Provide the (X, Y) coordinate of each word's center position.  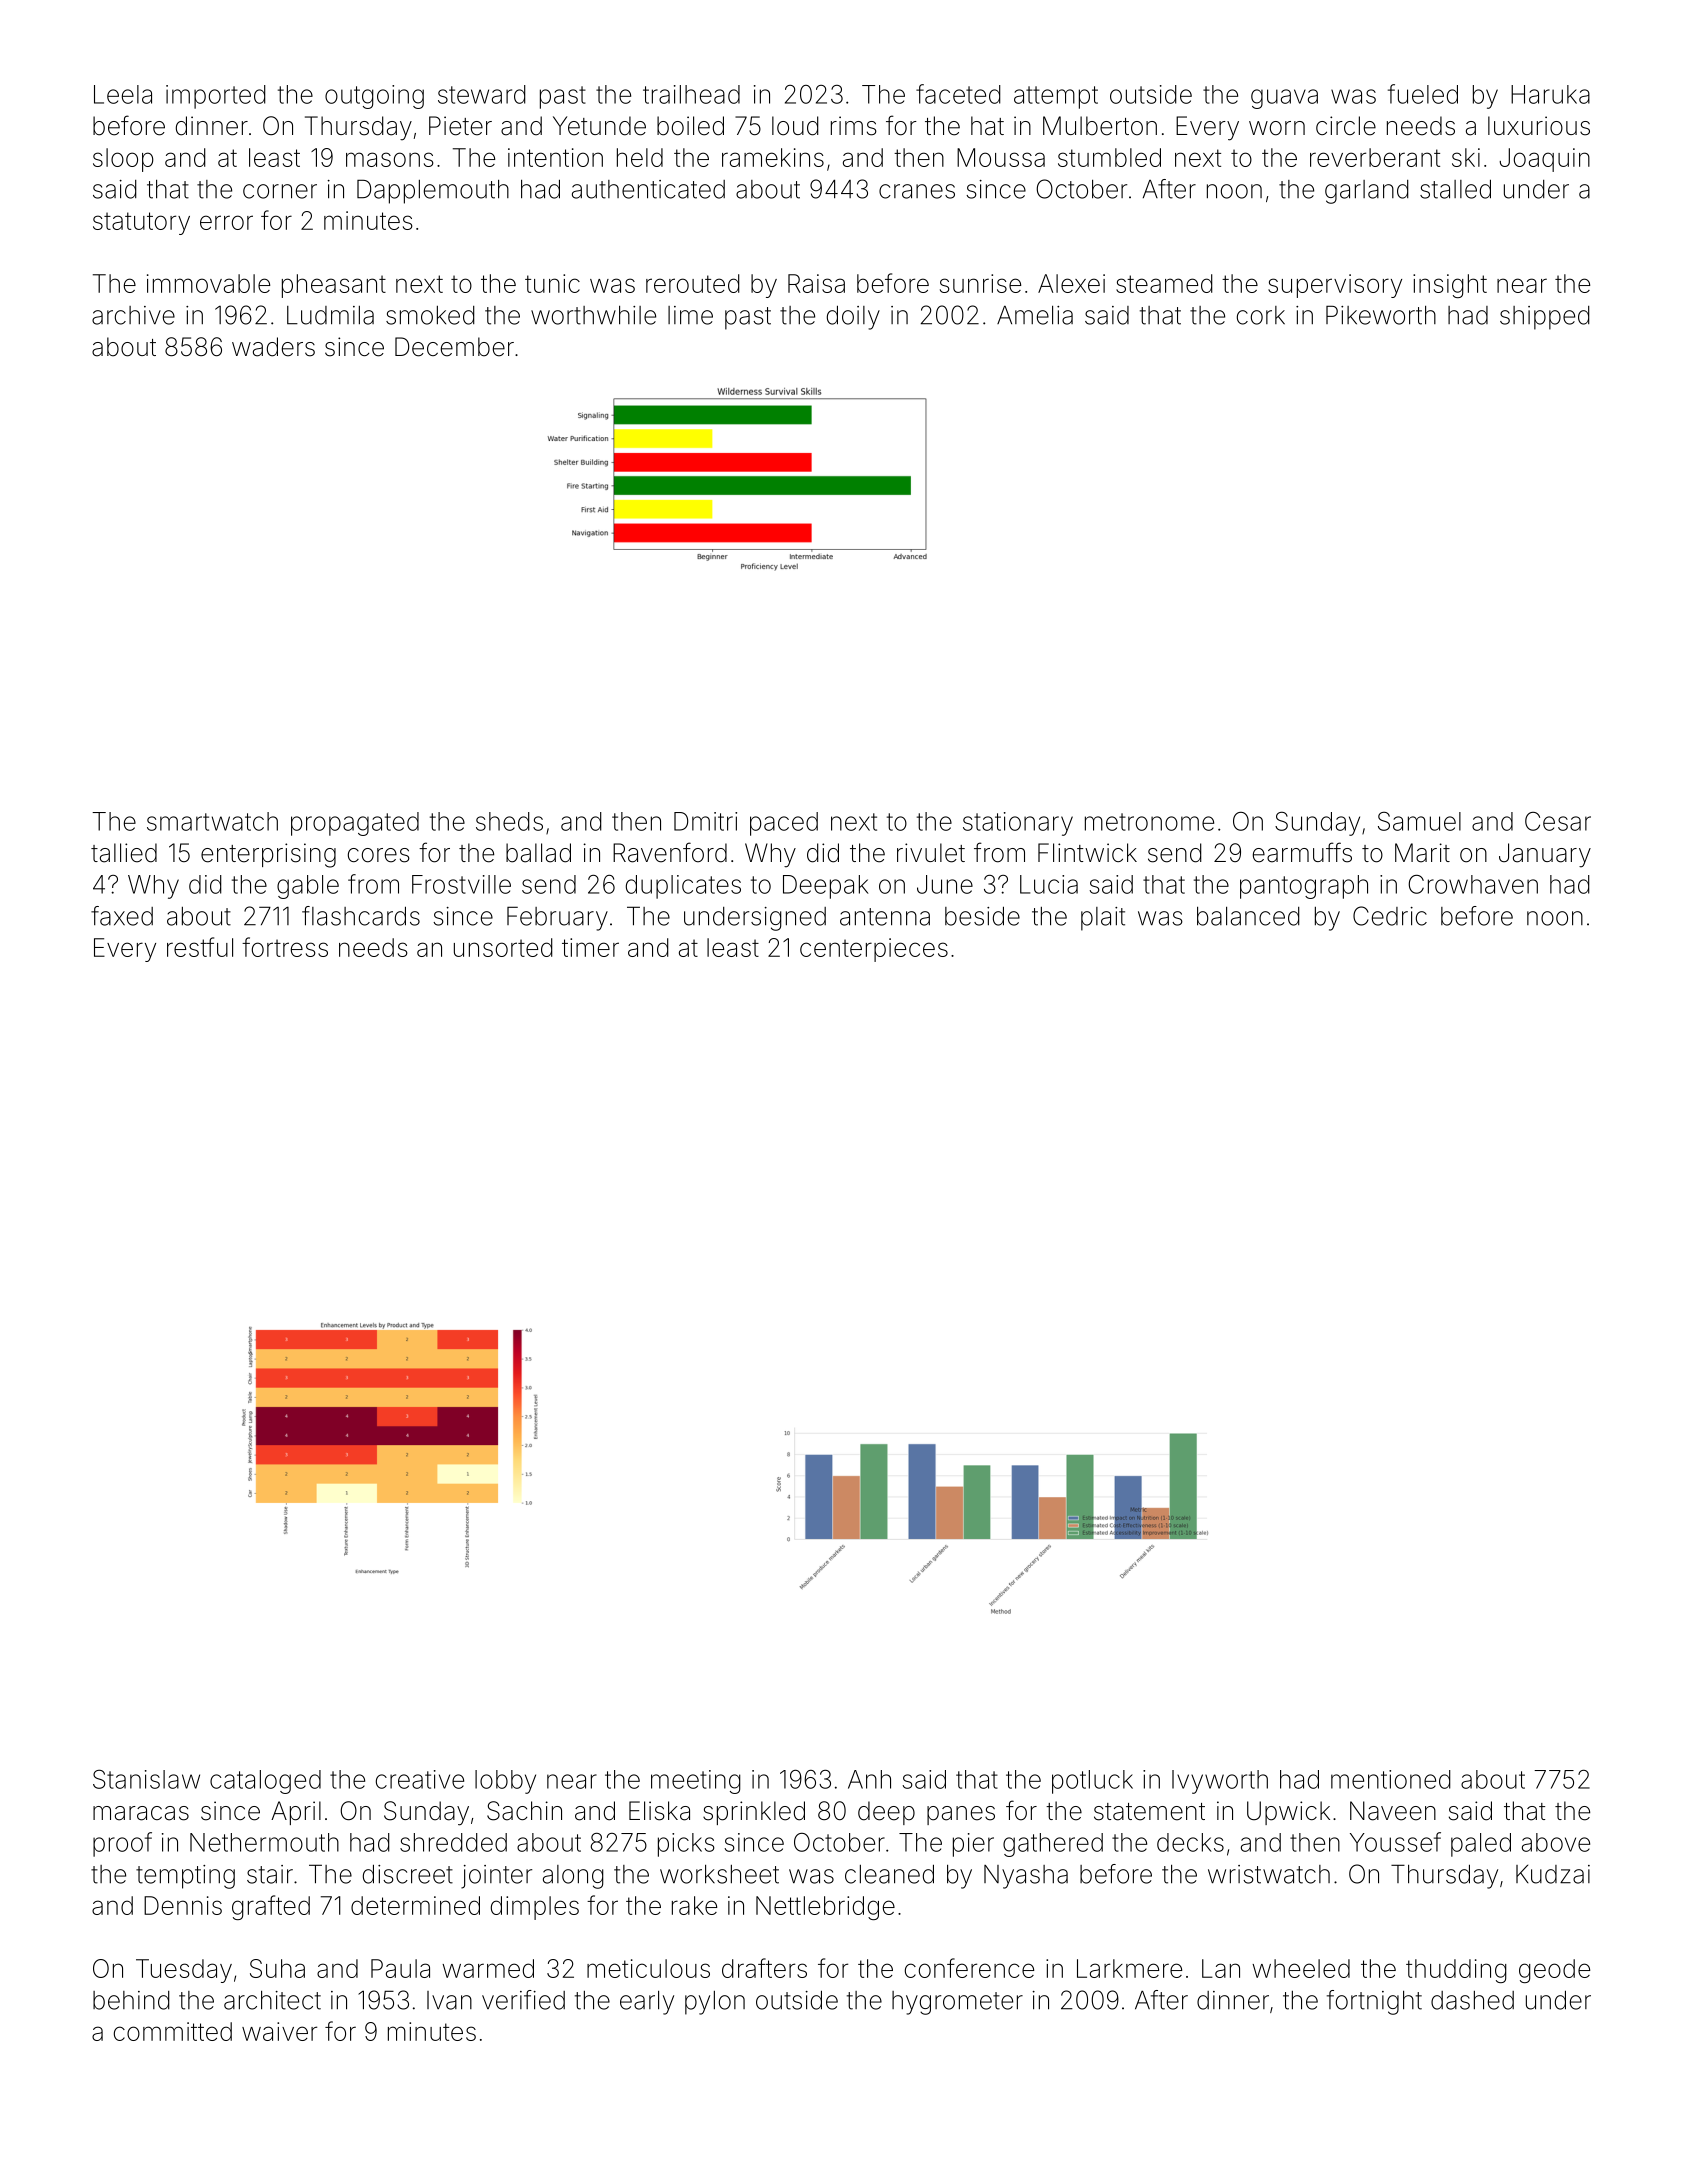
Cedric (1390, 916)
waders (273, 347)
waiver (279, 2031)
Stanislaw (146, 1779)
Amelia (1035, 315)
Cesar (1558, 821)
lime (690, 315)
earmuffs (1302, 852)
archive (133, 315)
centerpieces (874, 950)
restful (200, 947)
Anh (869, 1779)
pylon (715, 2003)
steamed (1164, 283)
